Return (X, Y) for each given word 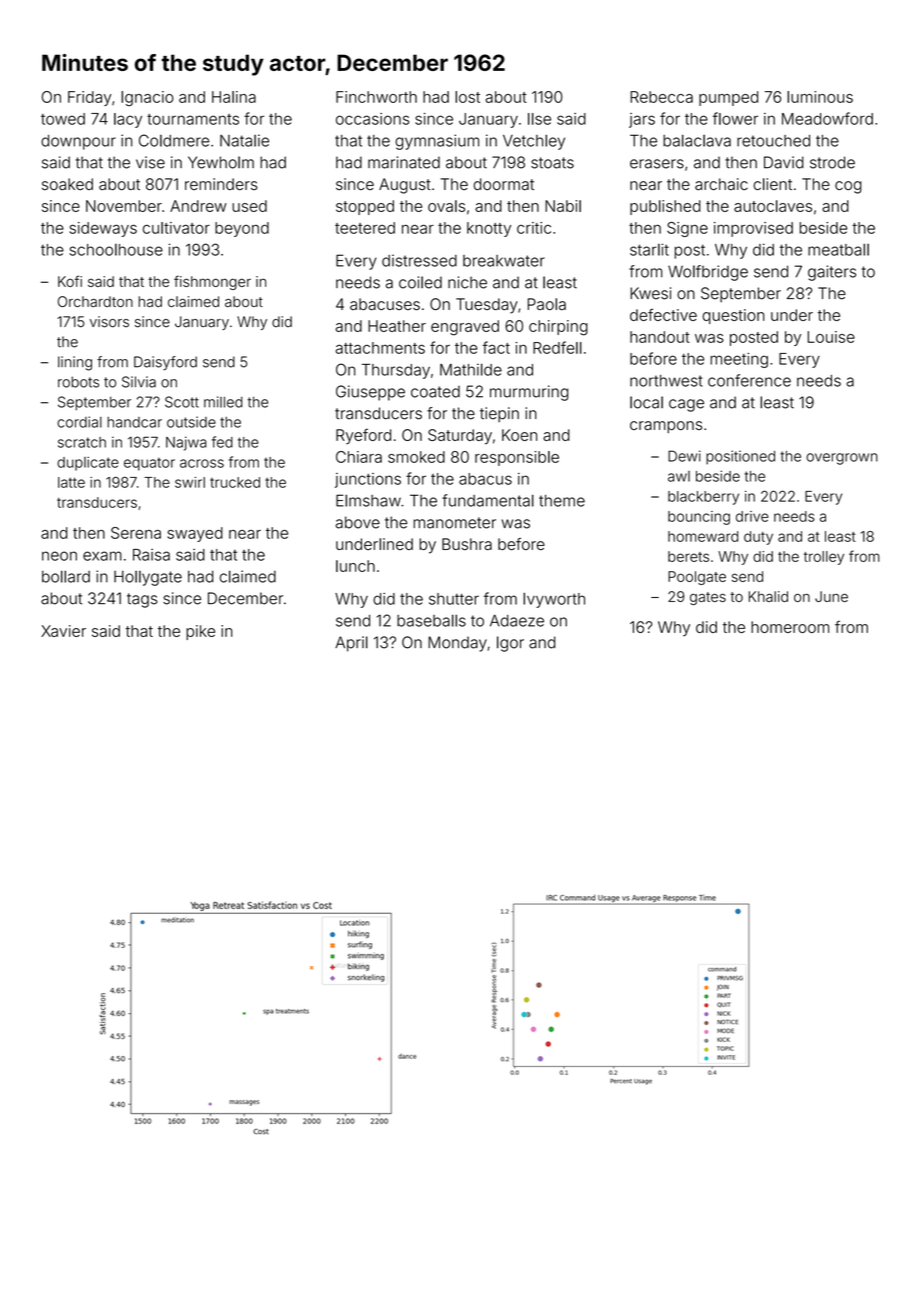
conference (749, 380)
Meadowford (827, 118)
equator (149, 464)
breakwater (504, 261)
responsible (517, 458)
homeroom (790, 627)
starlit (649, 249)
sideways (103, 229)
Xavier (63, 631)
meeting (739, 360)
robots (78, 382)
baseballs (431, 620)
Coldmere (174, 140)
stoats (552, 163)
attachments (380, 348)
